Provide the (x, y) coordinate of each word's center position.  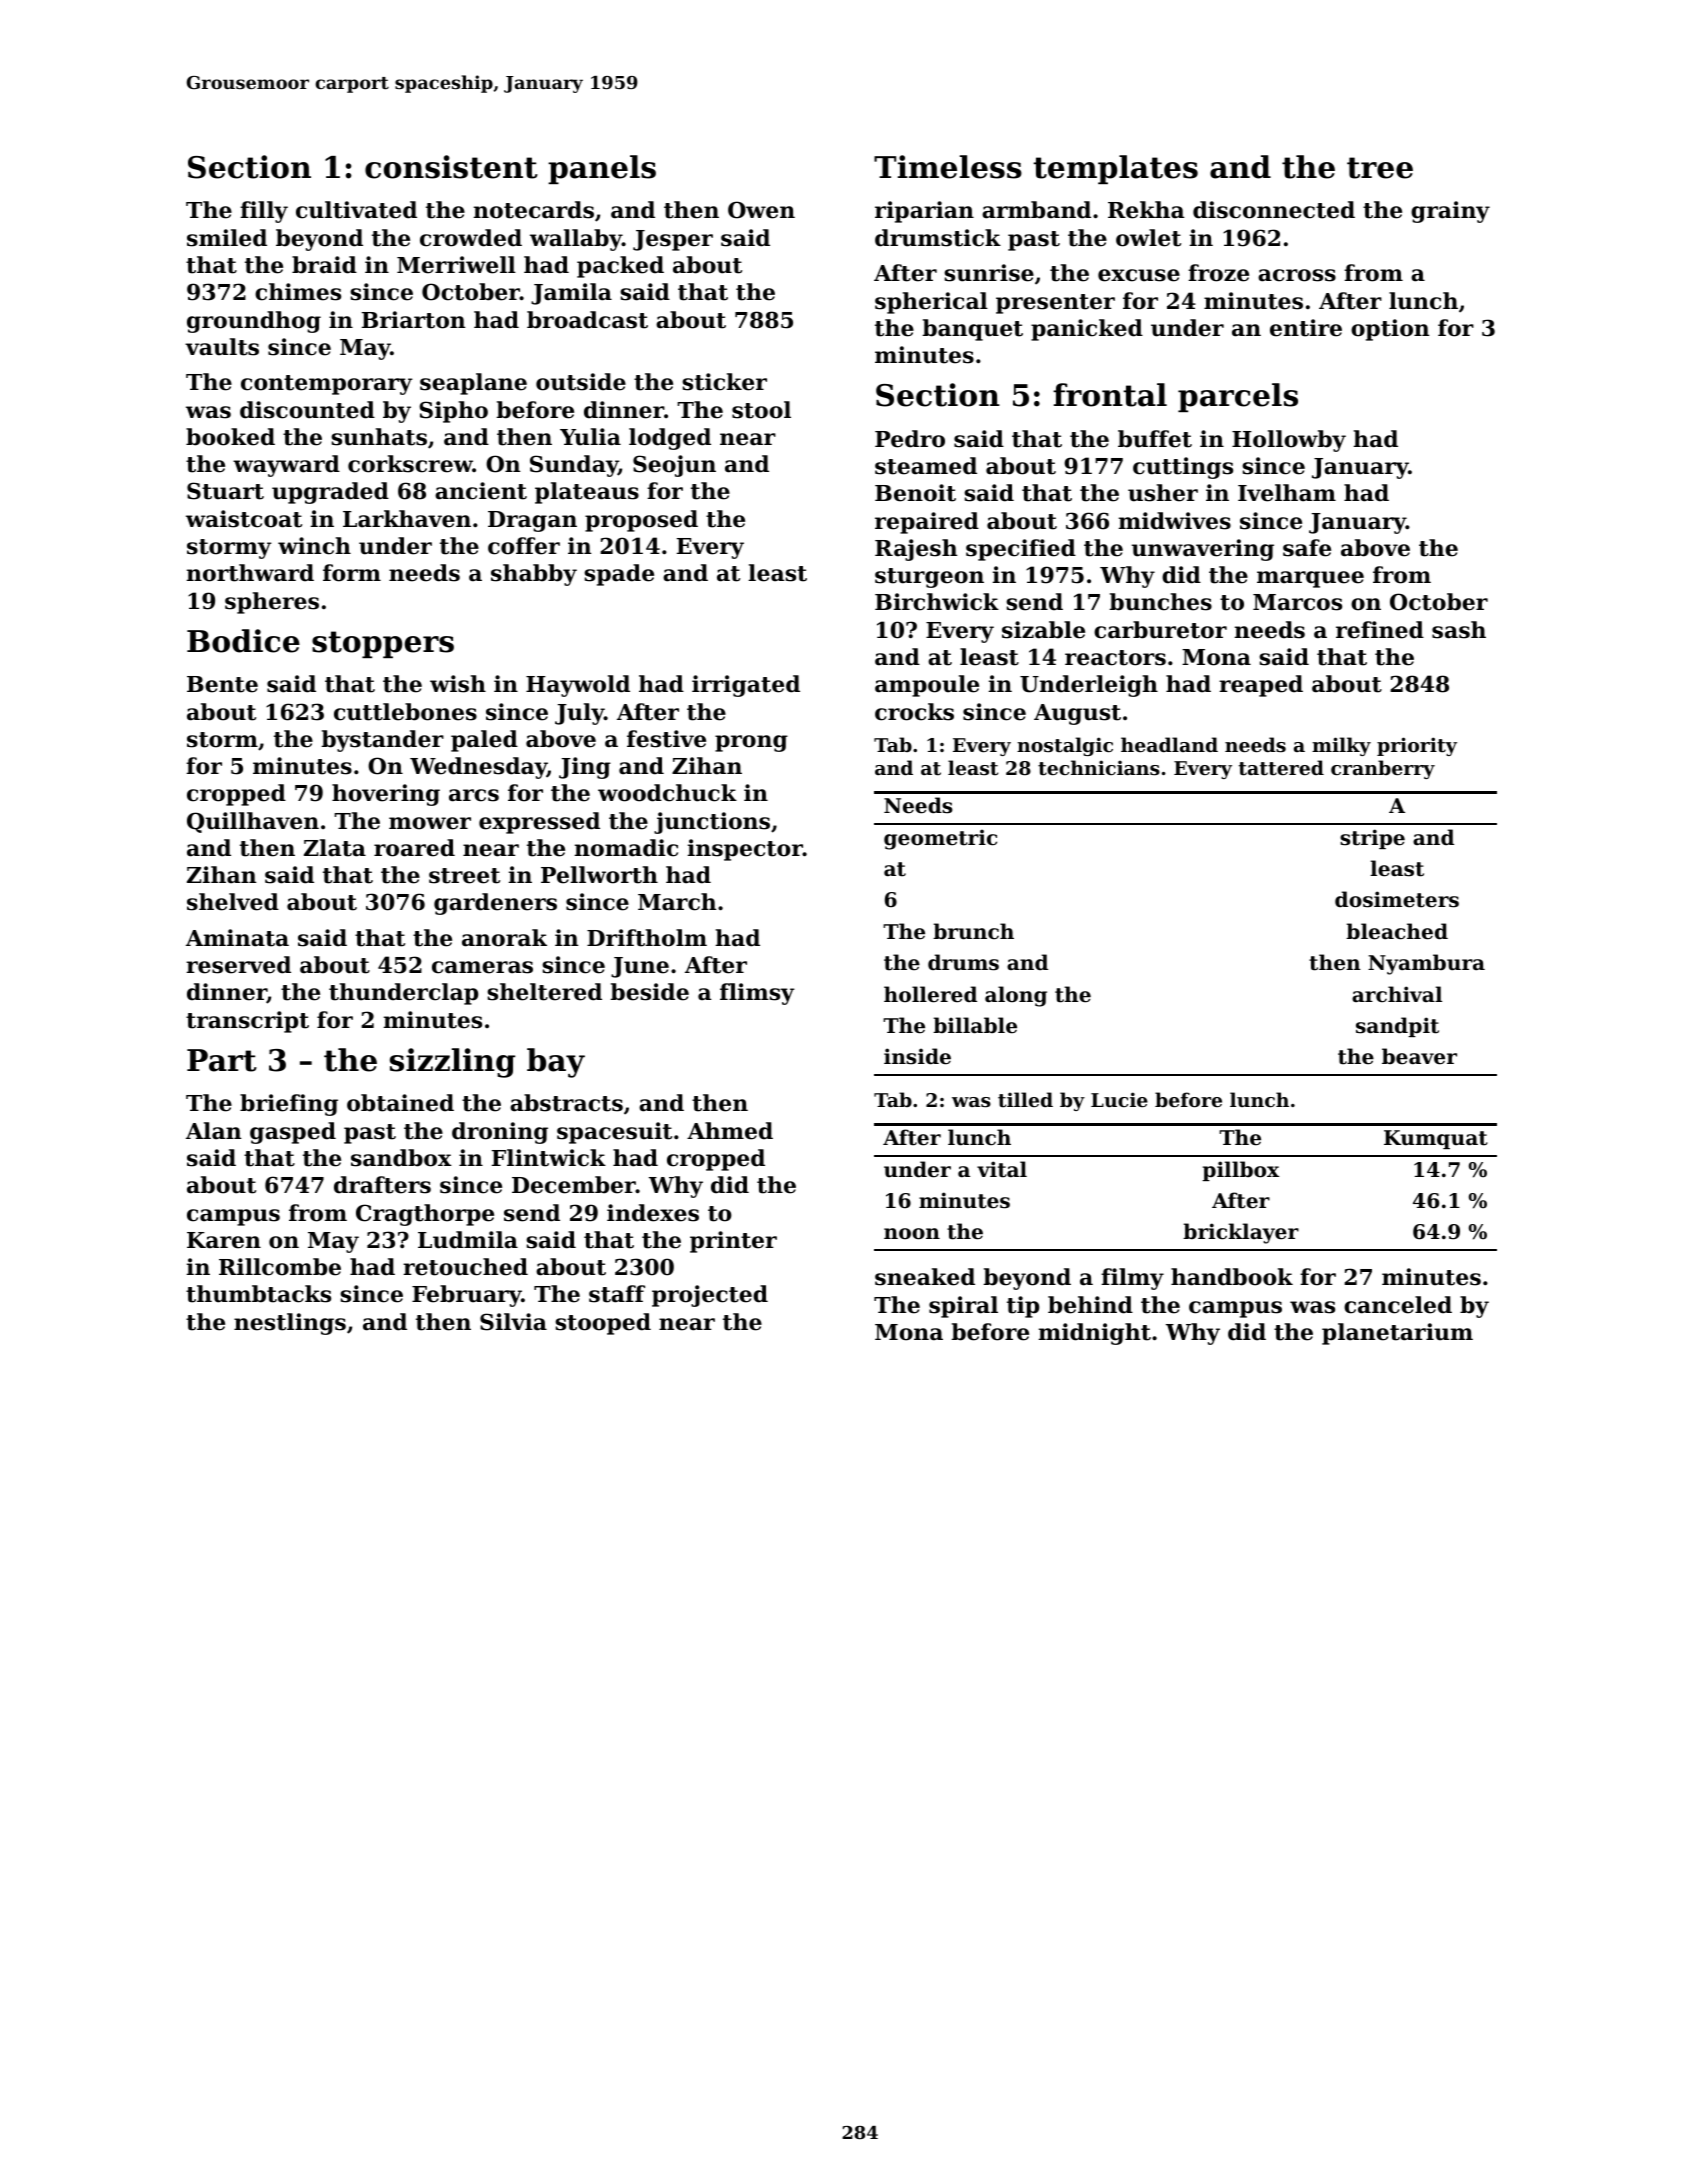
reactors (1115, 658)
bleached (1397, 931)
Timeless (948, 167)
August (1077, 714)
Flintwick (549, 1158)
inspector (745, 850)
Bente (222, 684)
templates (1115, 169)
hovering (386, 795)
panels (602, 169)
